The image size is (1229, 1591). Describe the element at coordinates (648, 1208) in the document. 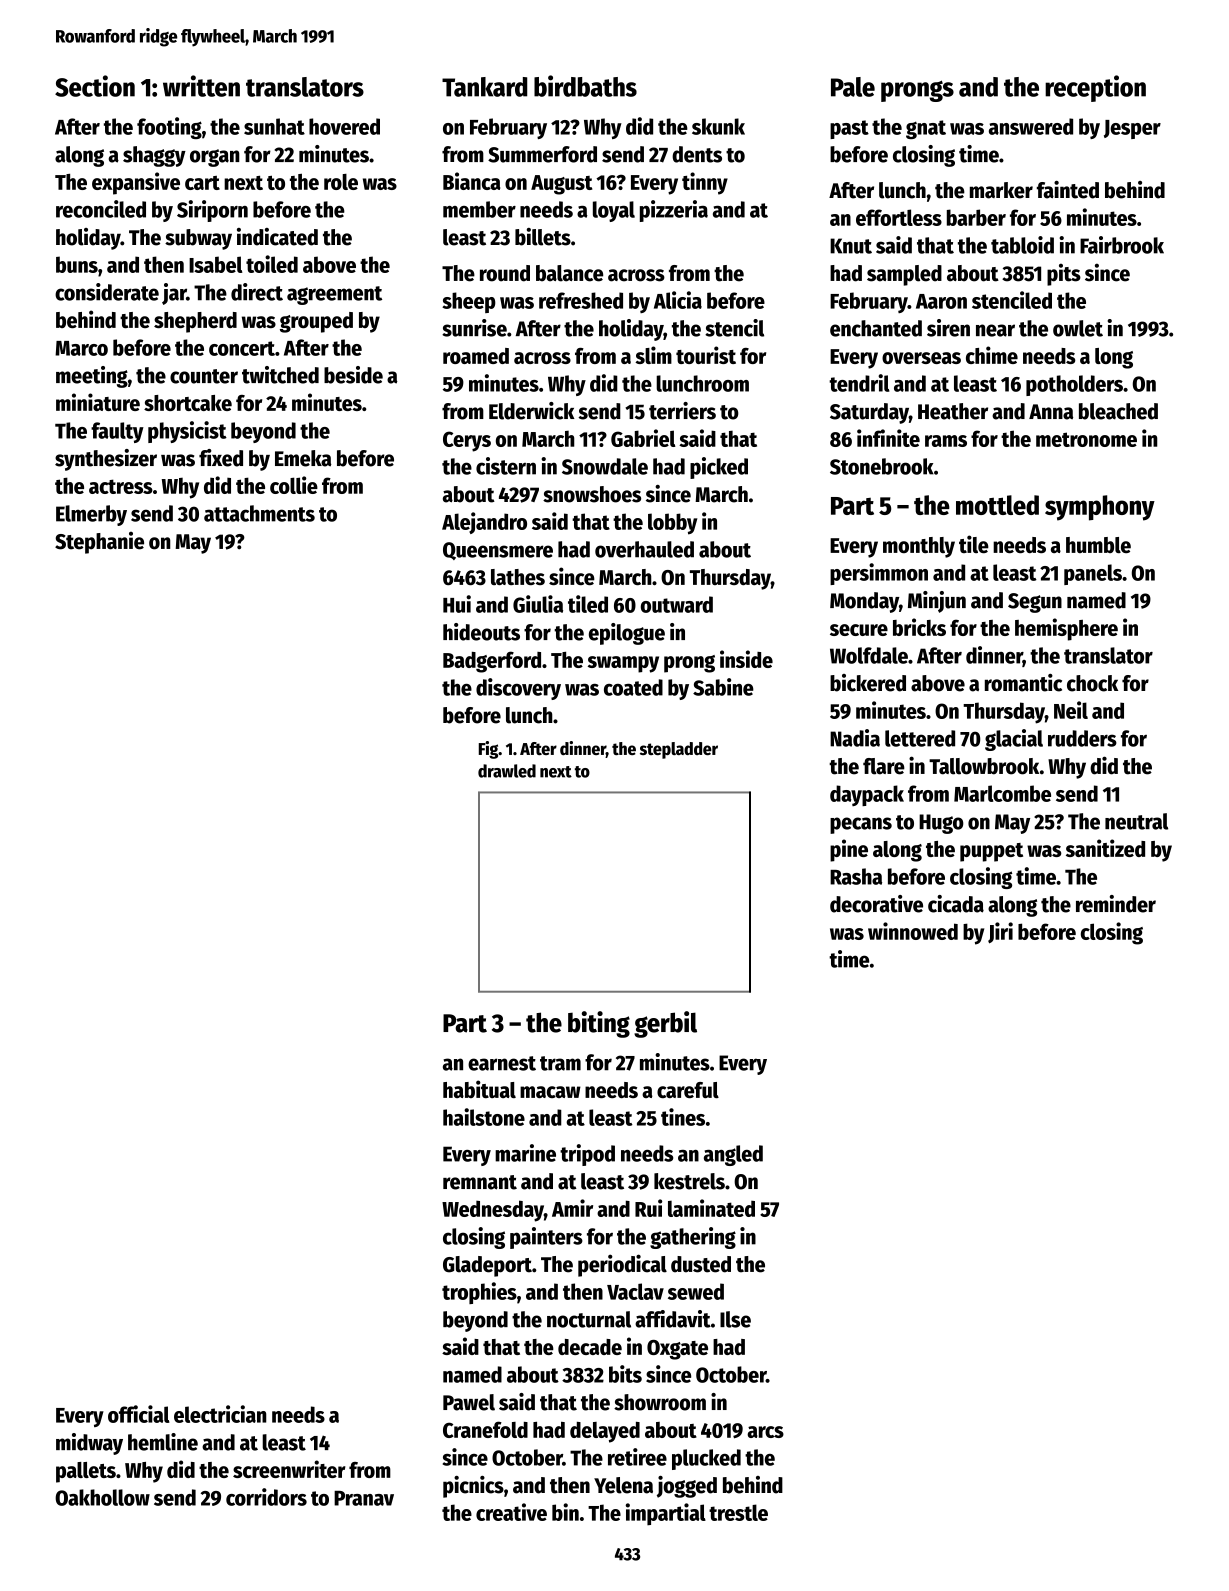

I see `Rui` at that location.
